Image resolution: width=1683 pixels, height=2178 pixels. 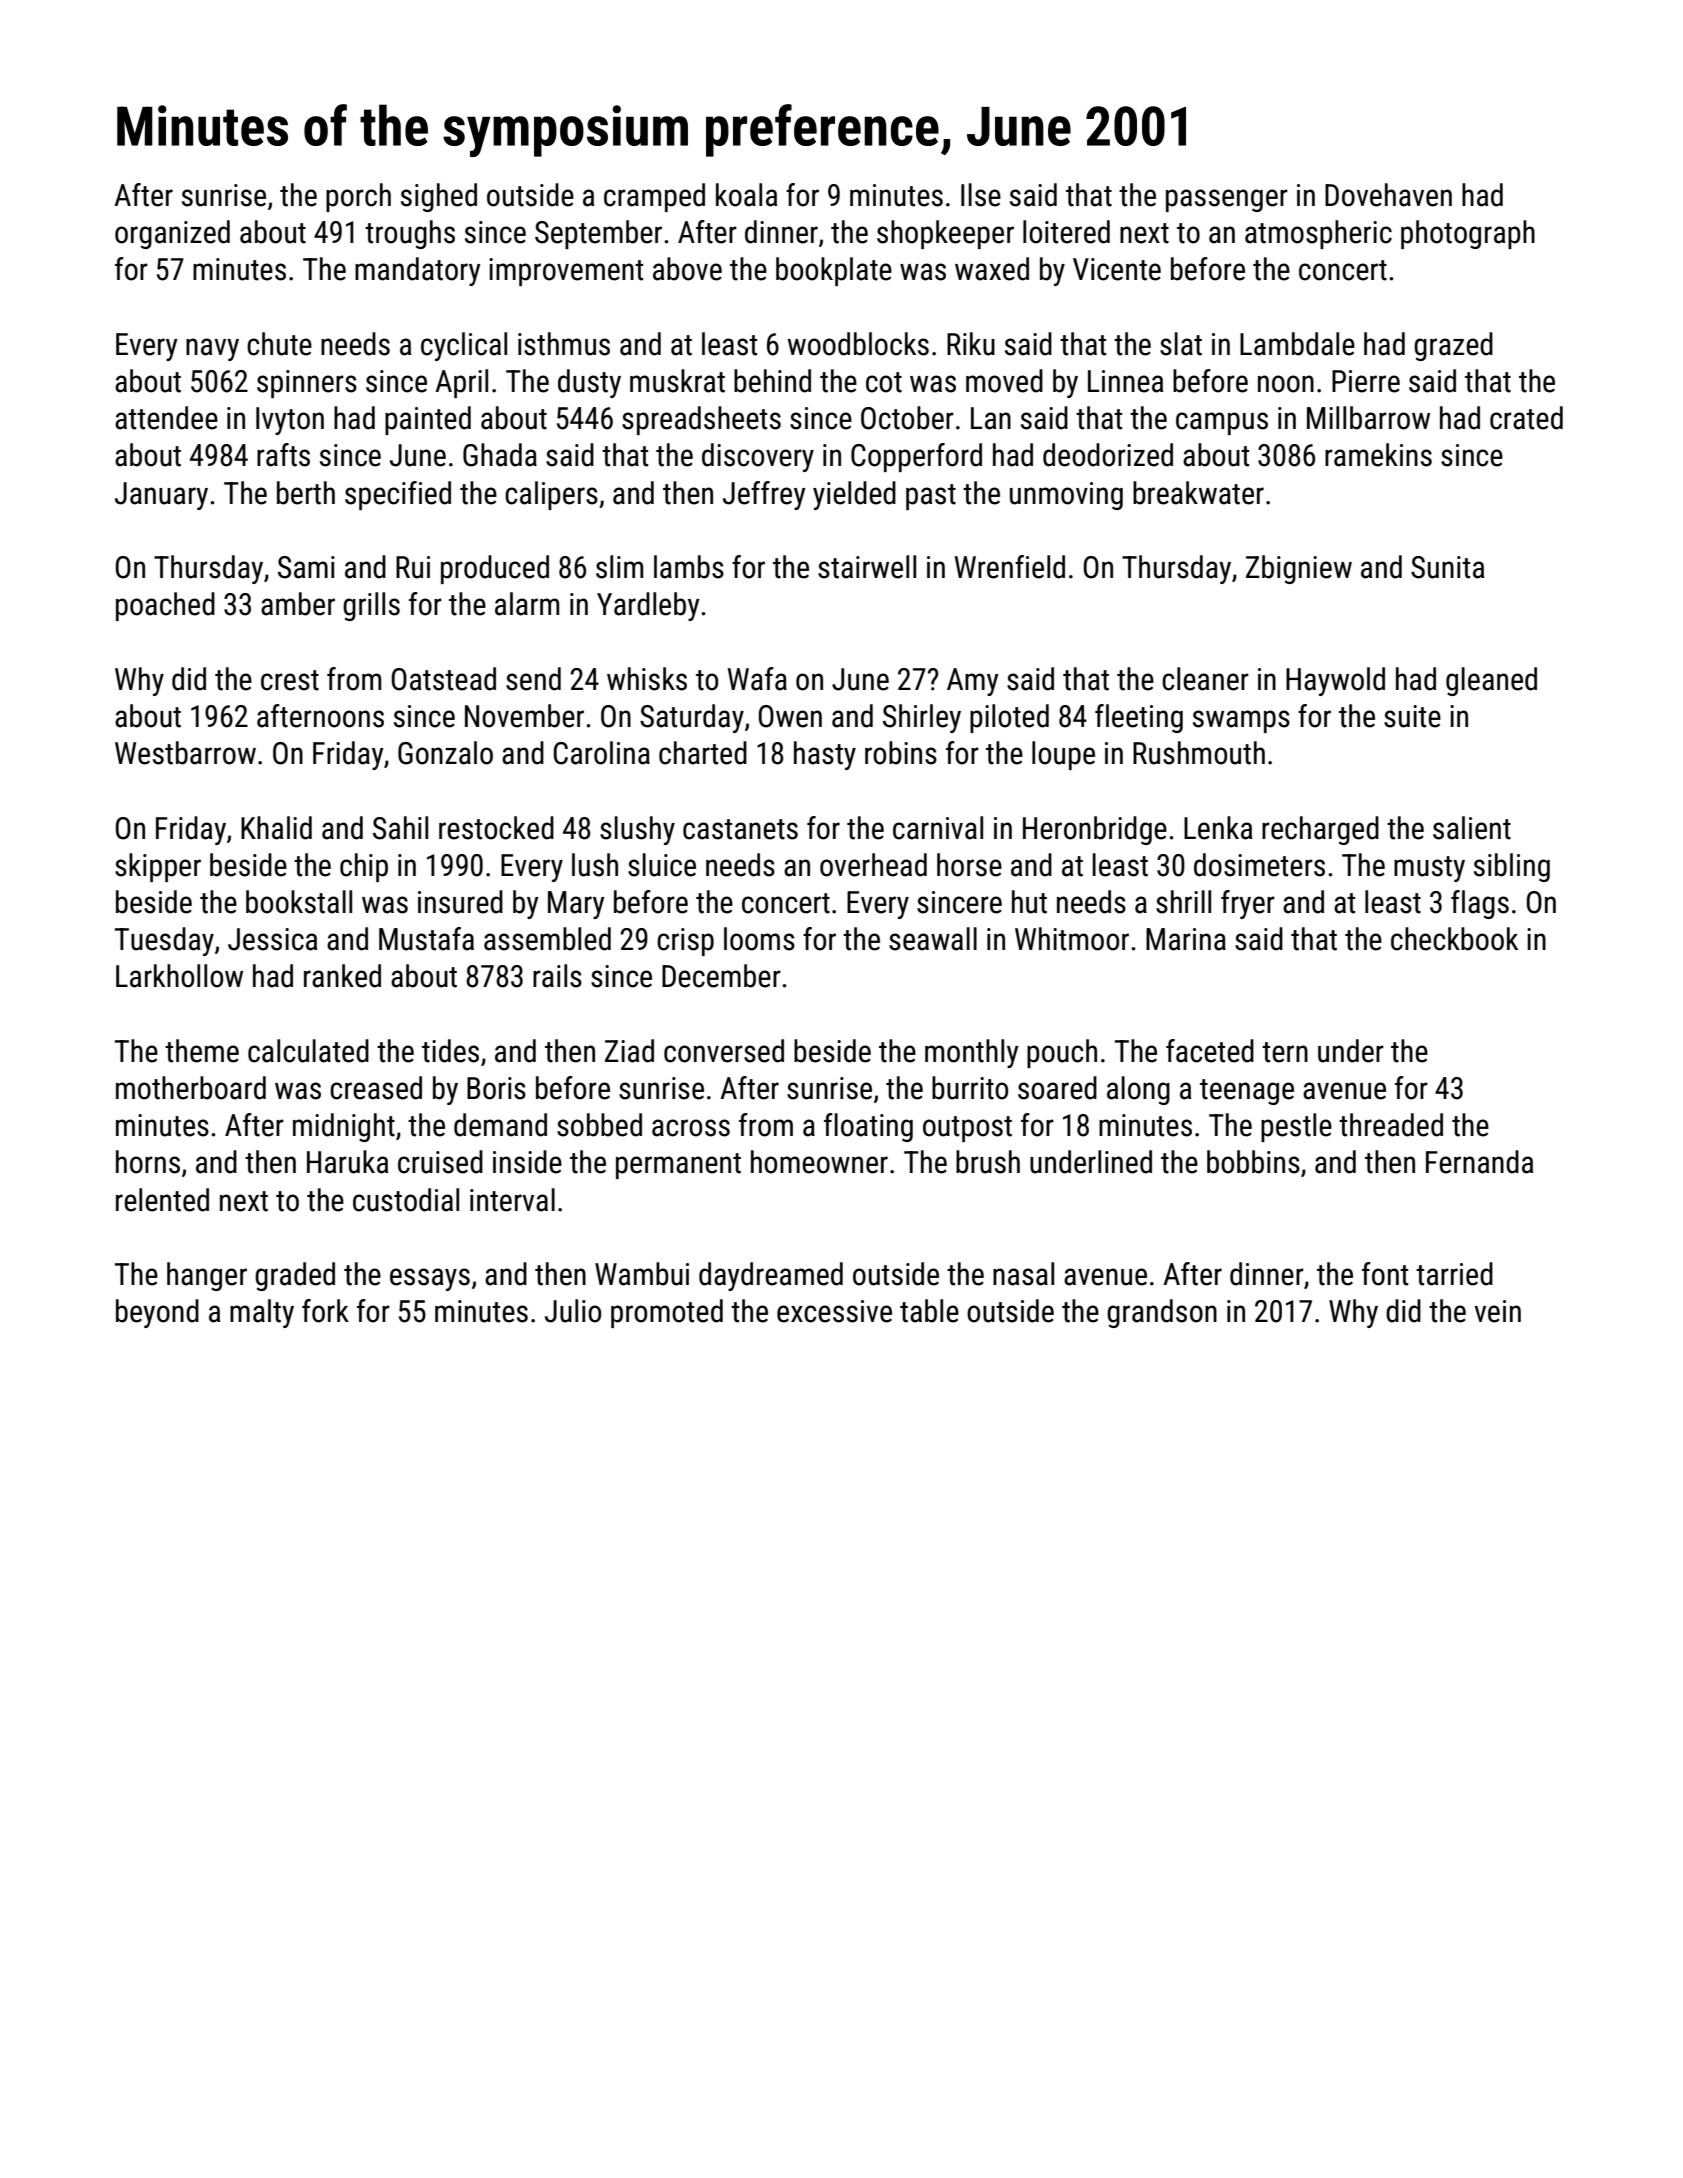 What do you see at coordinates (746, 195) in the image?
I see `koala` at bounding box center [746, 195].
